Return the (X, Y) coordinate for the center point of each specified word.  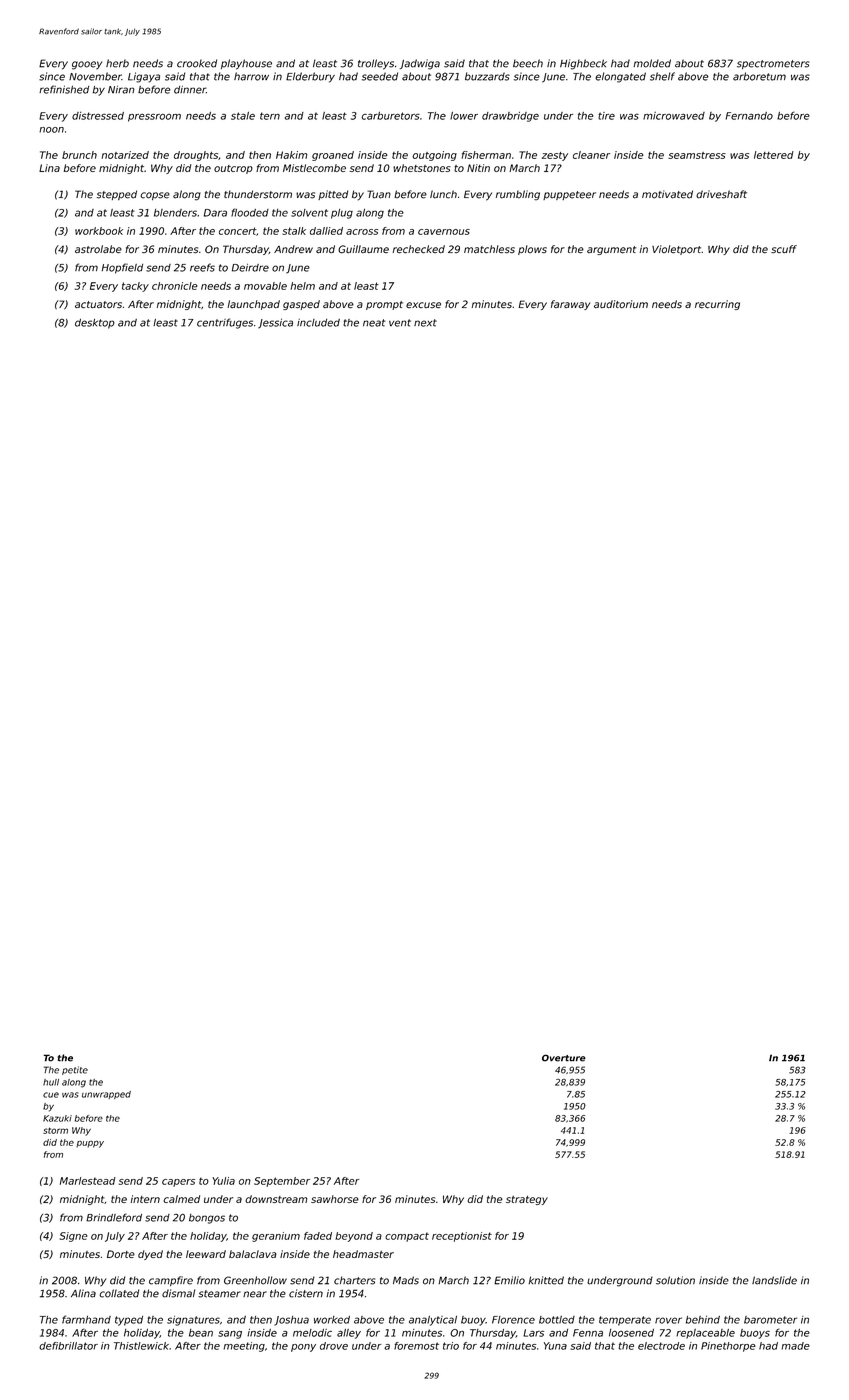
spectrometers (773, 64)
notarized (125, 155)
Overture (564, 1058)
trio (451, 1346)
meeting (244, 1347)
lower (464, 116)
